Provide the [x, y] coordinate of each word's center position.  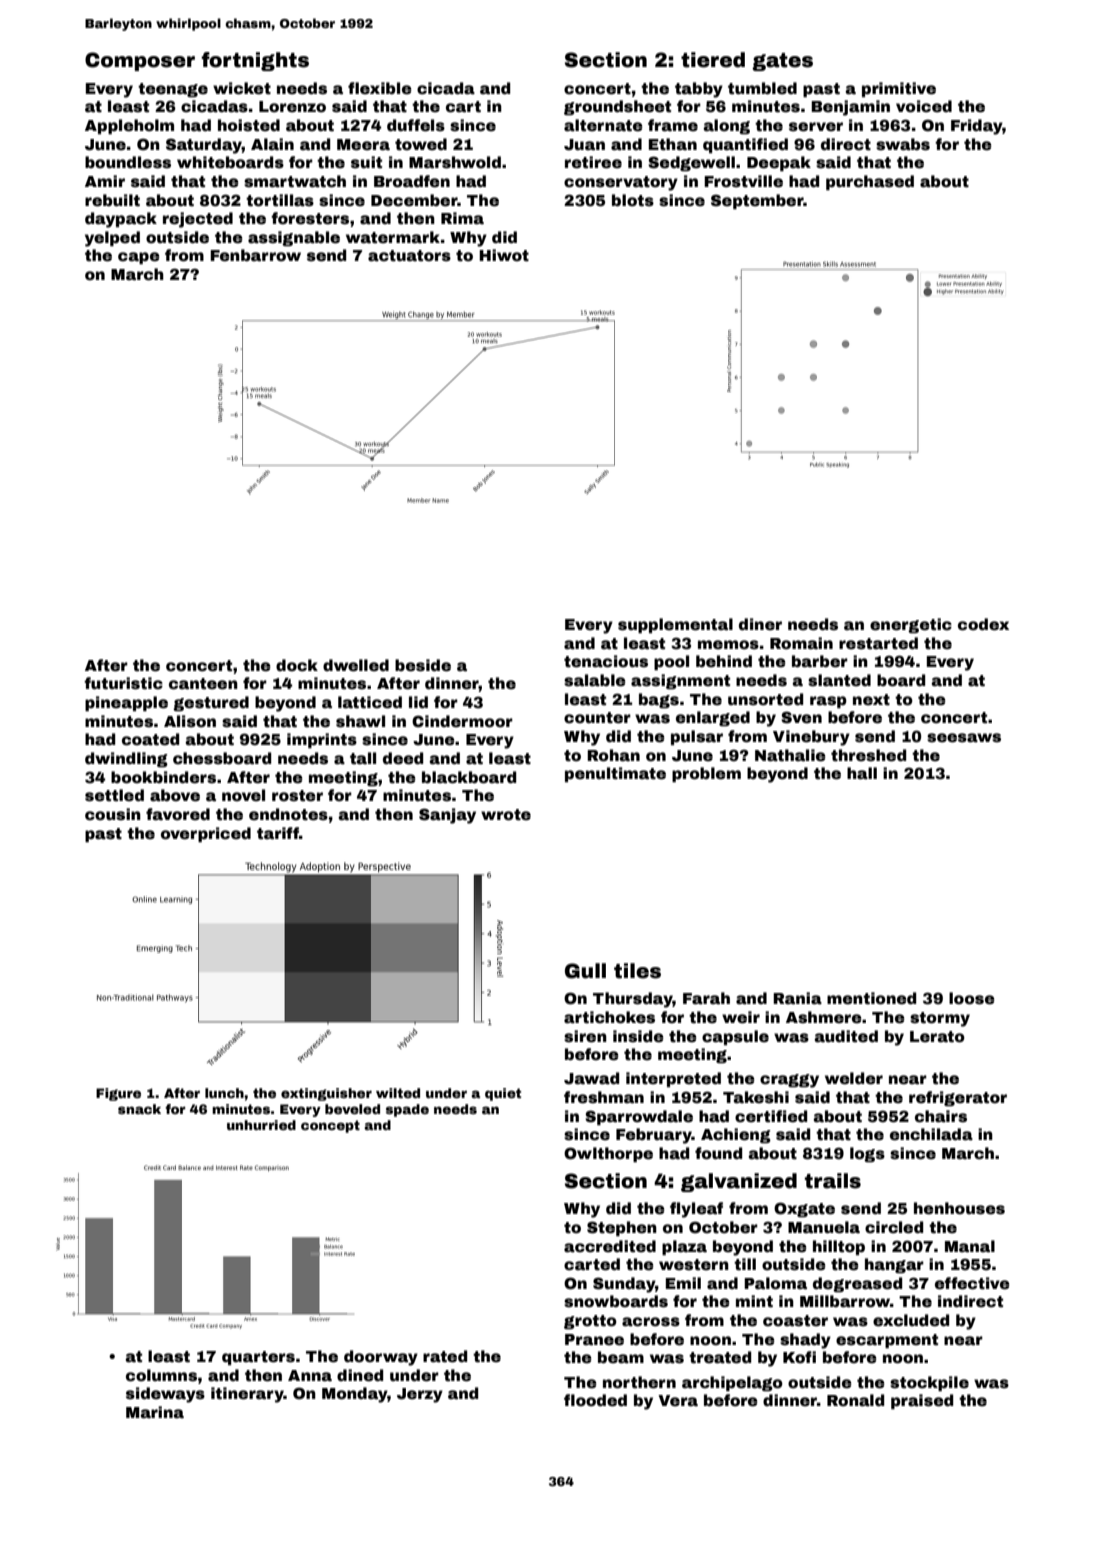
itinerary [247, 1395]
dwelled [356, 665]
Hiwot [504, 255]
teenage [173, 90]
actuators [409, 256]
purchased [870, 182]
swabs [903, 144]
